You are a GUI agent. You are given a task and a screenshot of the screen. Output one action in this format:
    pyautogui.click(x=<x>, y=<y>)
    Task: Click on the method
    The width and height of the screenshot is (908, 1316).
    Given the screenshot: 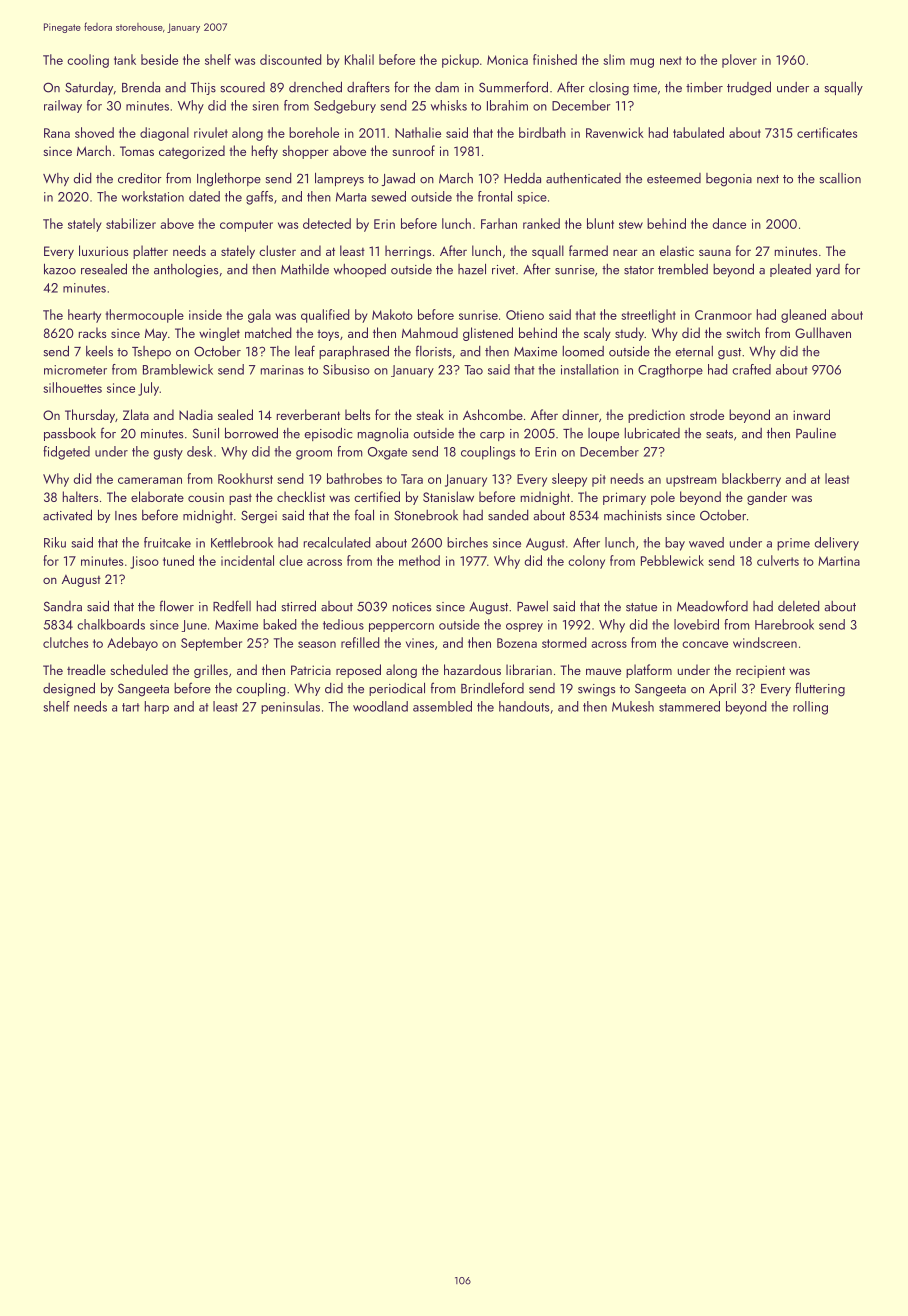 What is the action you would take?
    pyautogui.click(x=419, y=560)
